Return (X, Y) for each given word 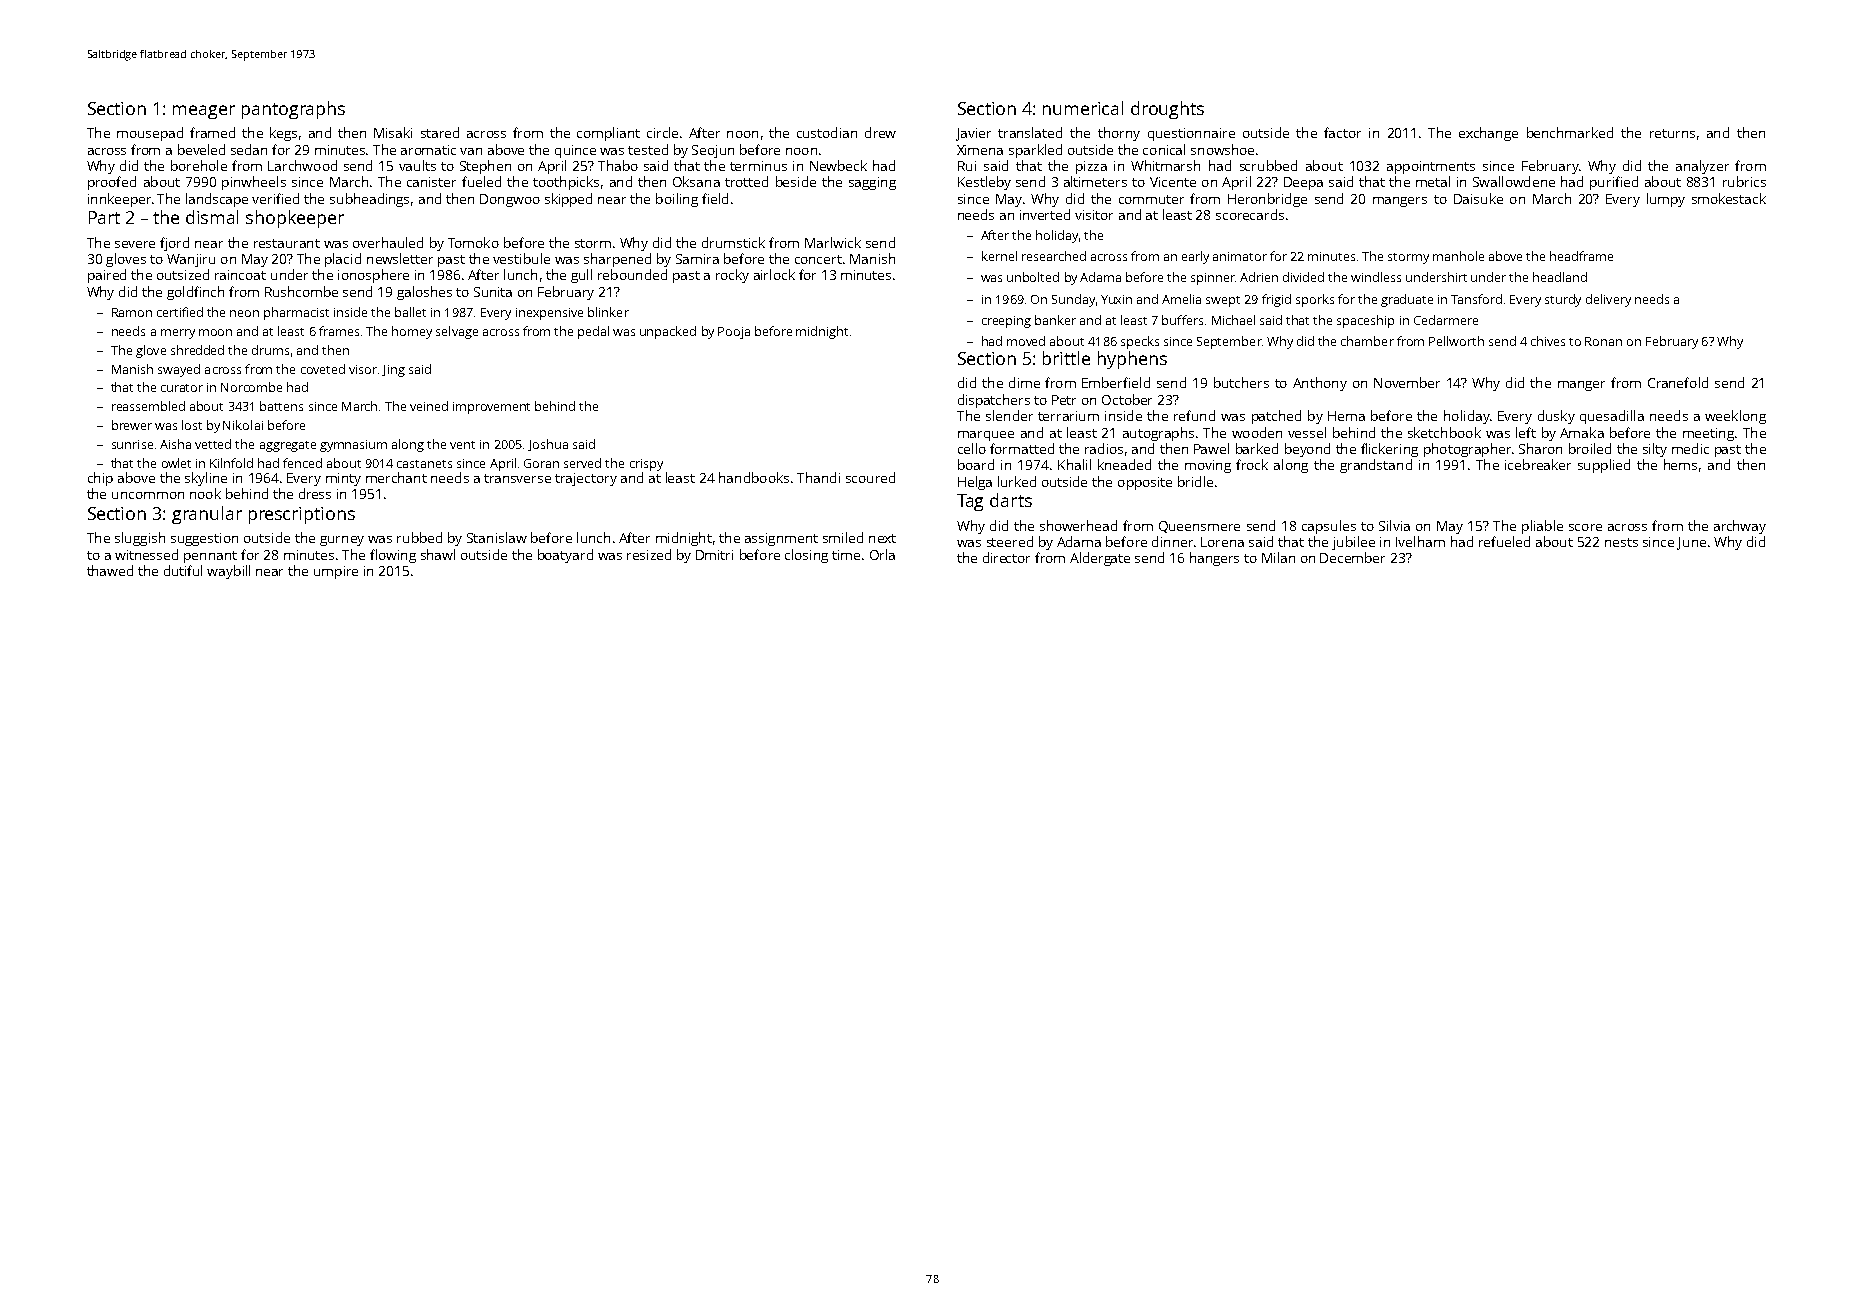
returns (1672, 133)
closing (806, 556)
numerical (1083, 108)
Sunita (493, 292)
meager (204, 112)
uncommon (148, 495)
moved (1026, 341)
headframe (1581, 256)
